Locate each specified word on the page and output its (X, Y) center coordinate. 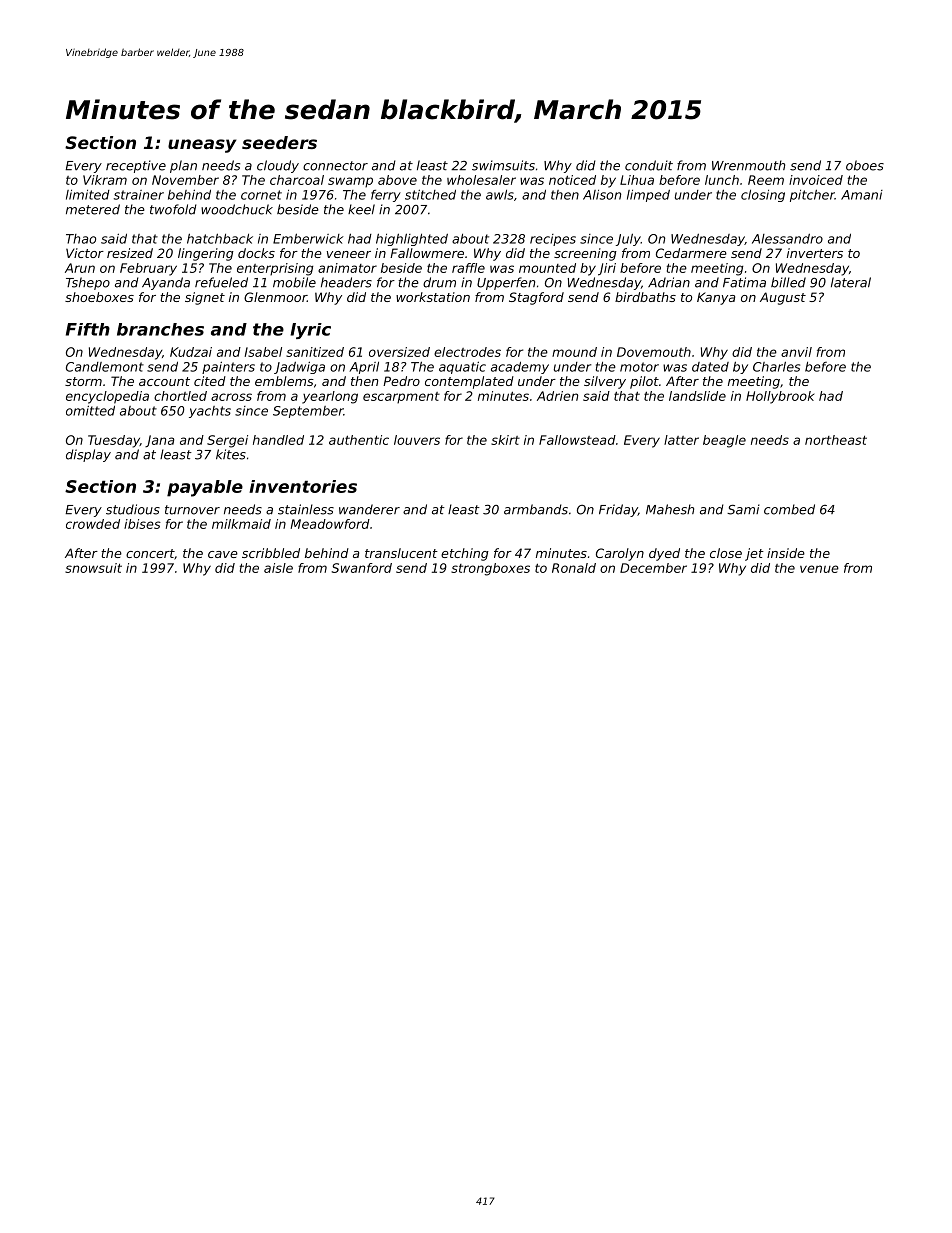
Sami (743, 509)
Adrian (669, 282)
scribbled (271, 553)
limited (88, 195)
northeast (836, 440)
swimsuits (503, 165)
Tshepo (88, 283)
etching (465, 554)
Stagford (536, 298)
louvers (417, 440)
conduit (649, 165)
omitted (90, 410)
